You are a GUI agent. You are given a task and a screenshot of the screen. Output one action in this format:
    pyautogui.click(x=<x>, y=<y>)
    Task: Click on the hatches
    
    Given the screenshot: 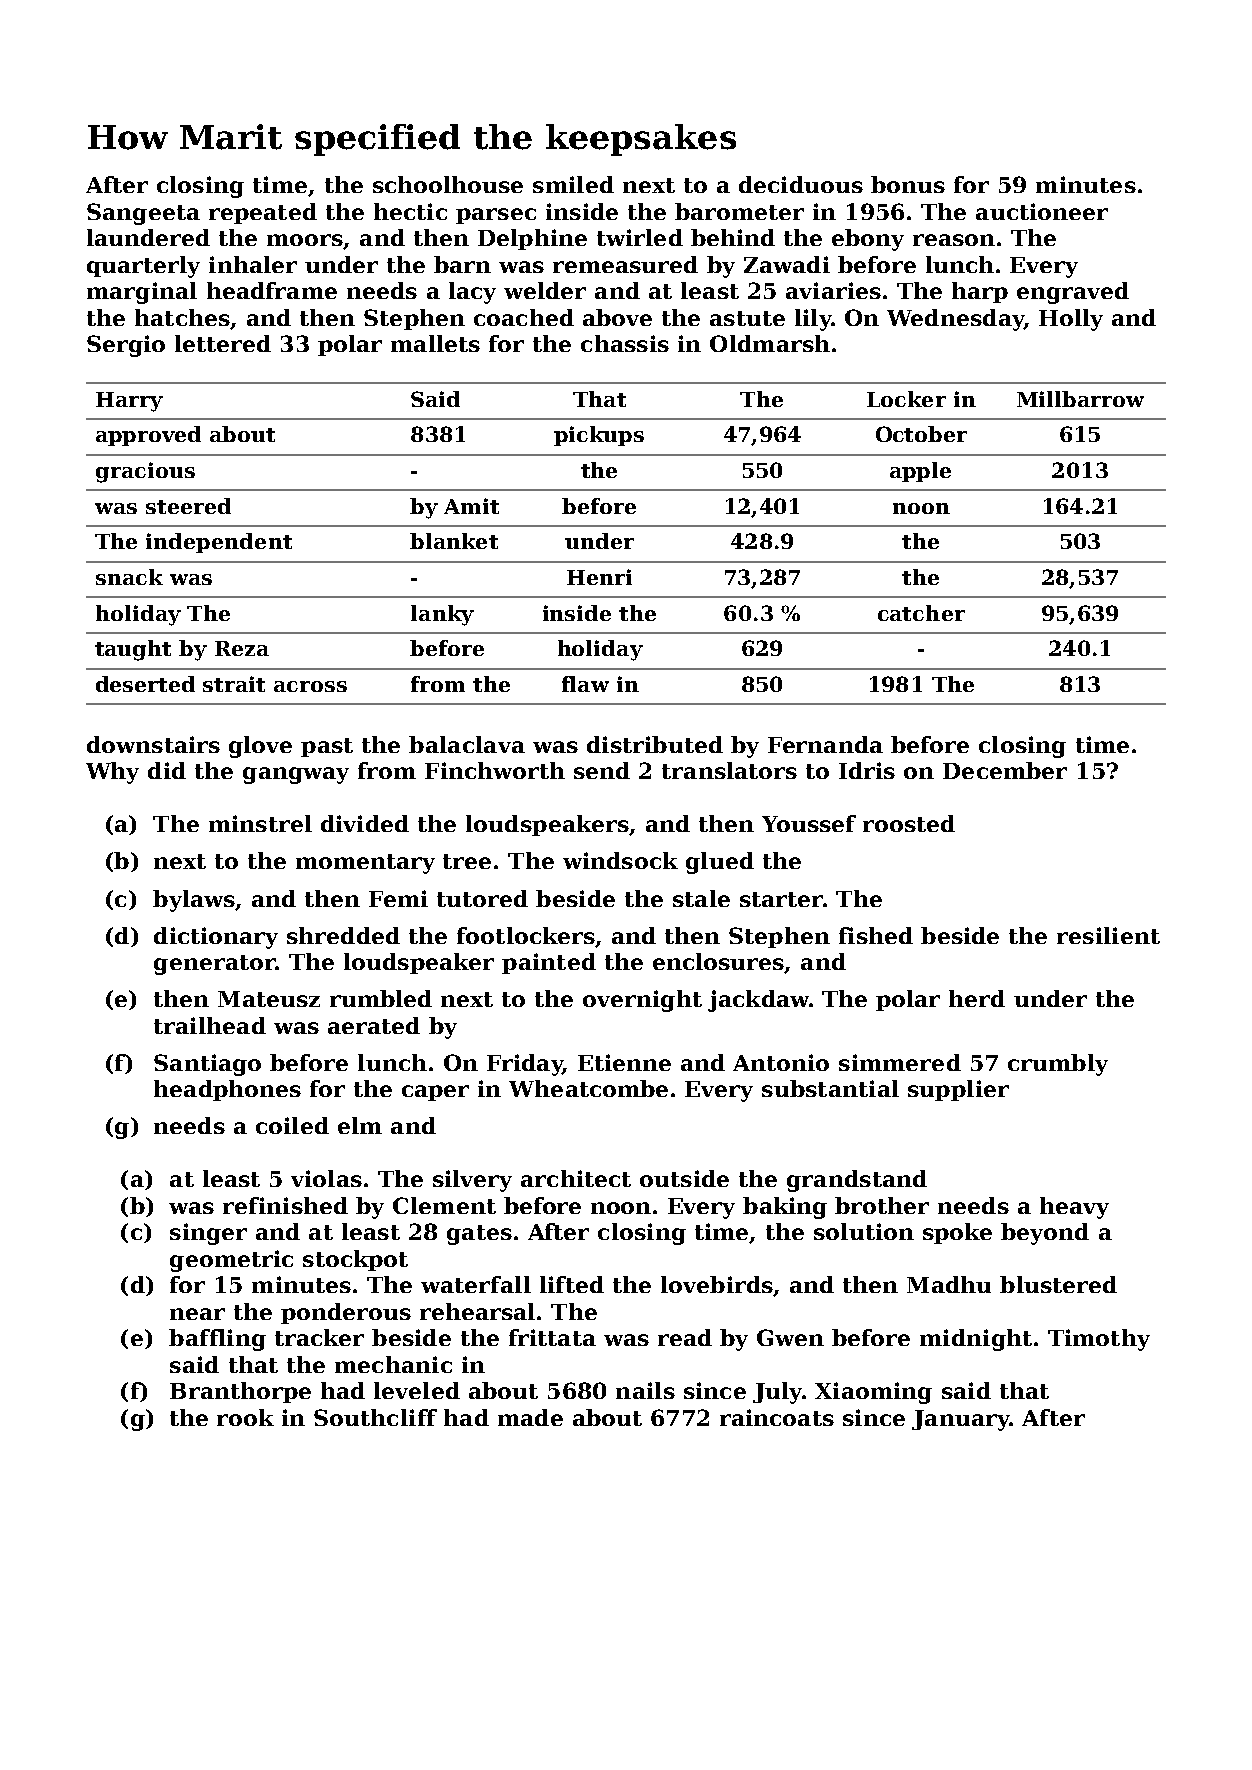 What is the action you would take?
    pyautogui.click(x=182, y=317)
